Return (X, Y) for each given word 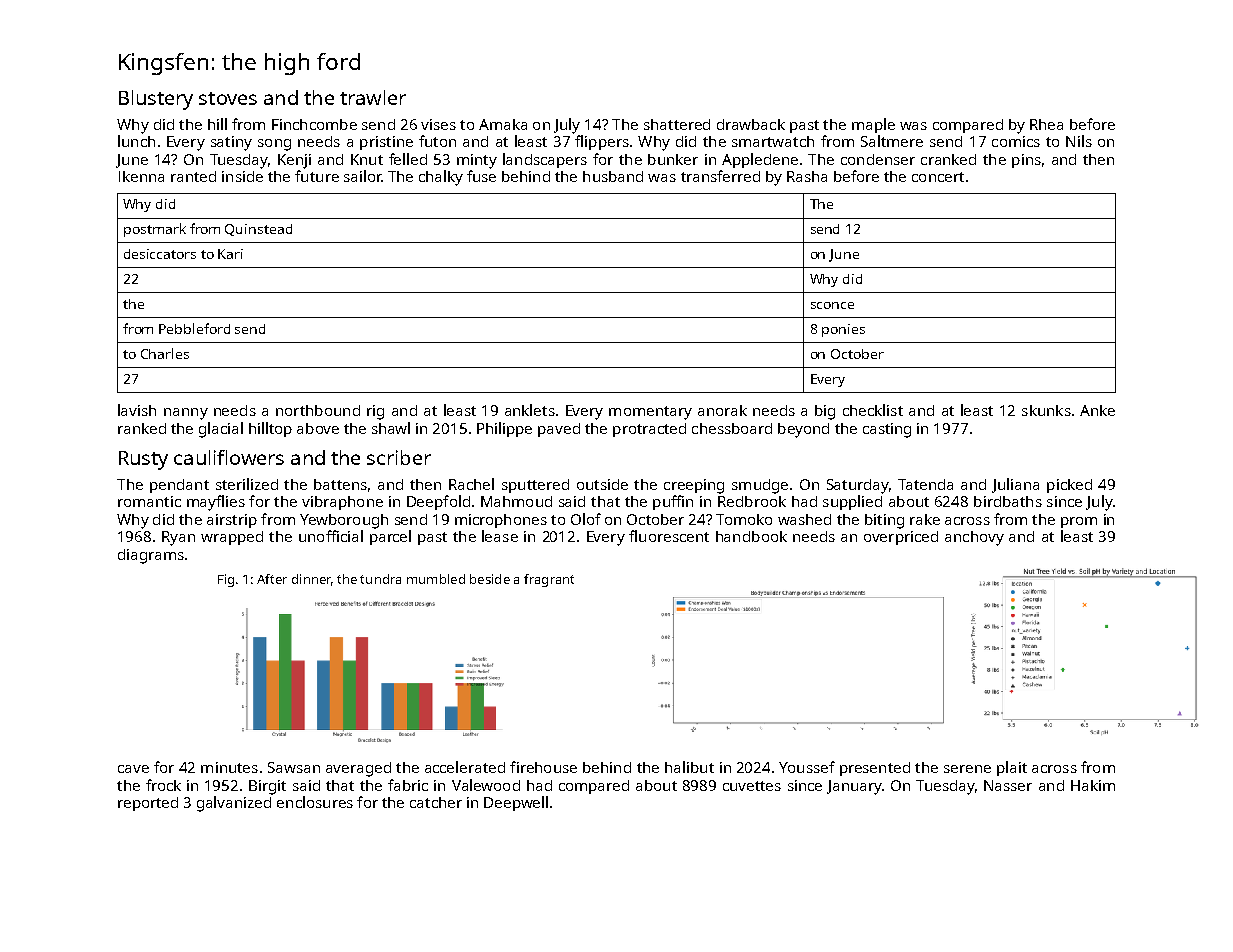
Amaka (503, 124)
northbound (318, 410)
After (272, 579)
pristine (386, 143)
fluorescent (669, 536)
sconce (832, 305)
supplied (852, 502)
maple (873, 125)
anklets (530, 410)
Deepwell (516, 803)
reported (148, 804)
